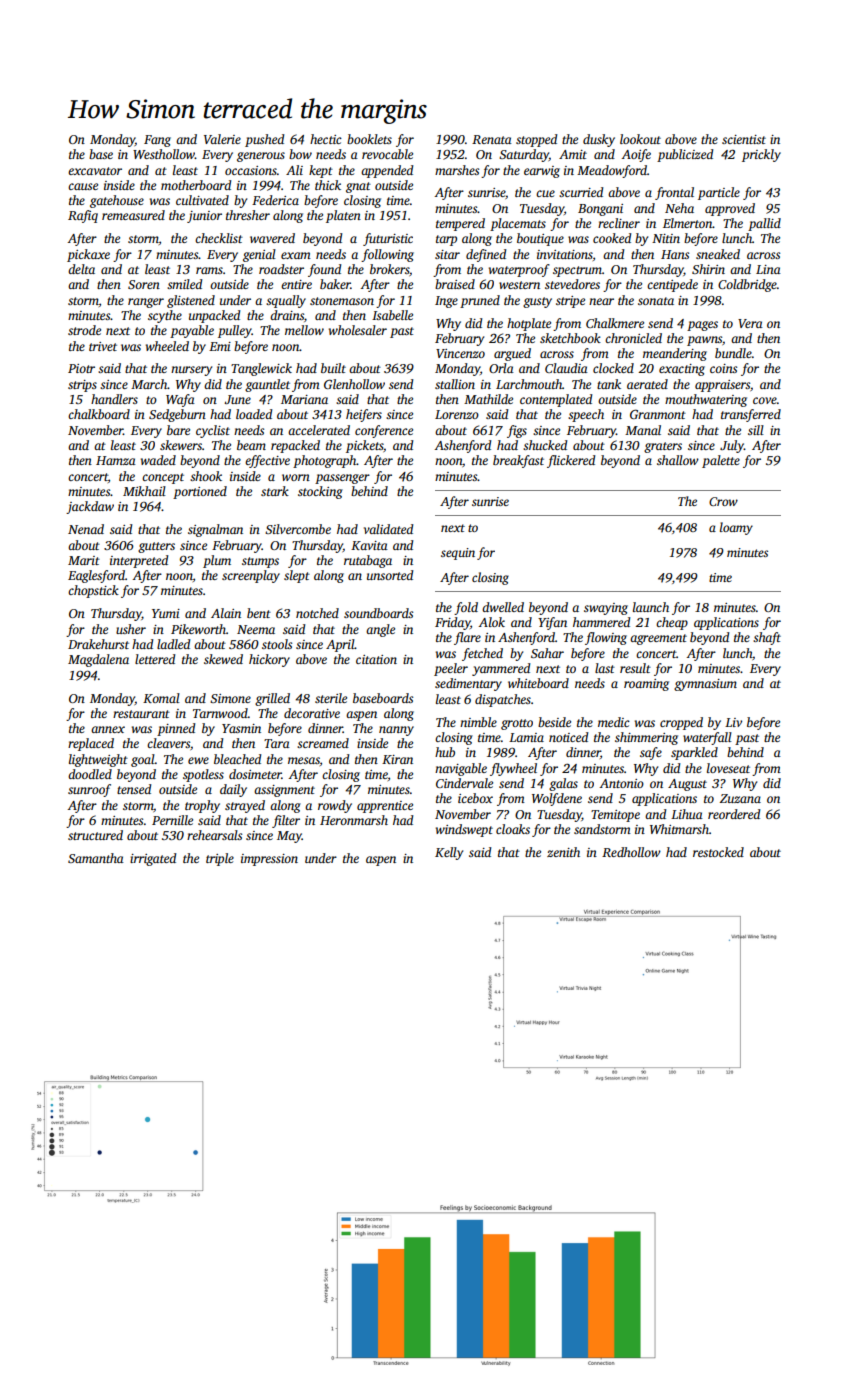  I want to click on gymnasium, so click(705, 685).
